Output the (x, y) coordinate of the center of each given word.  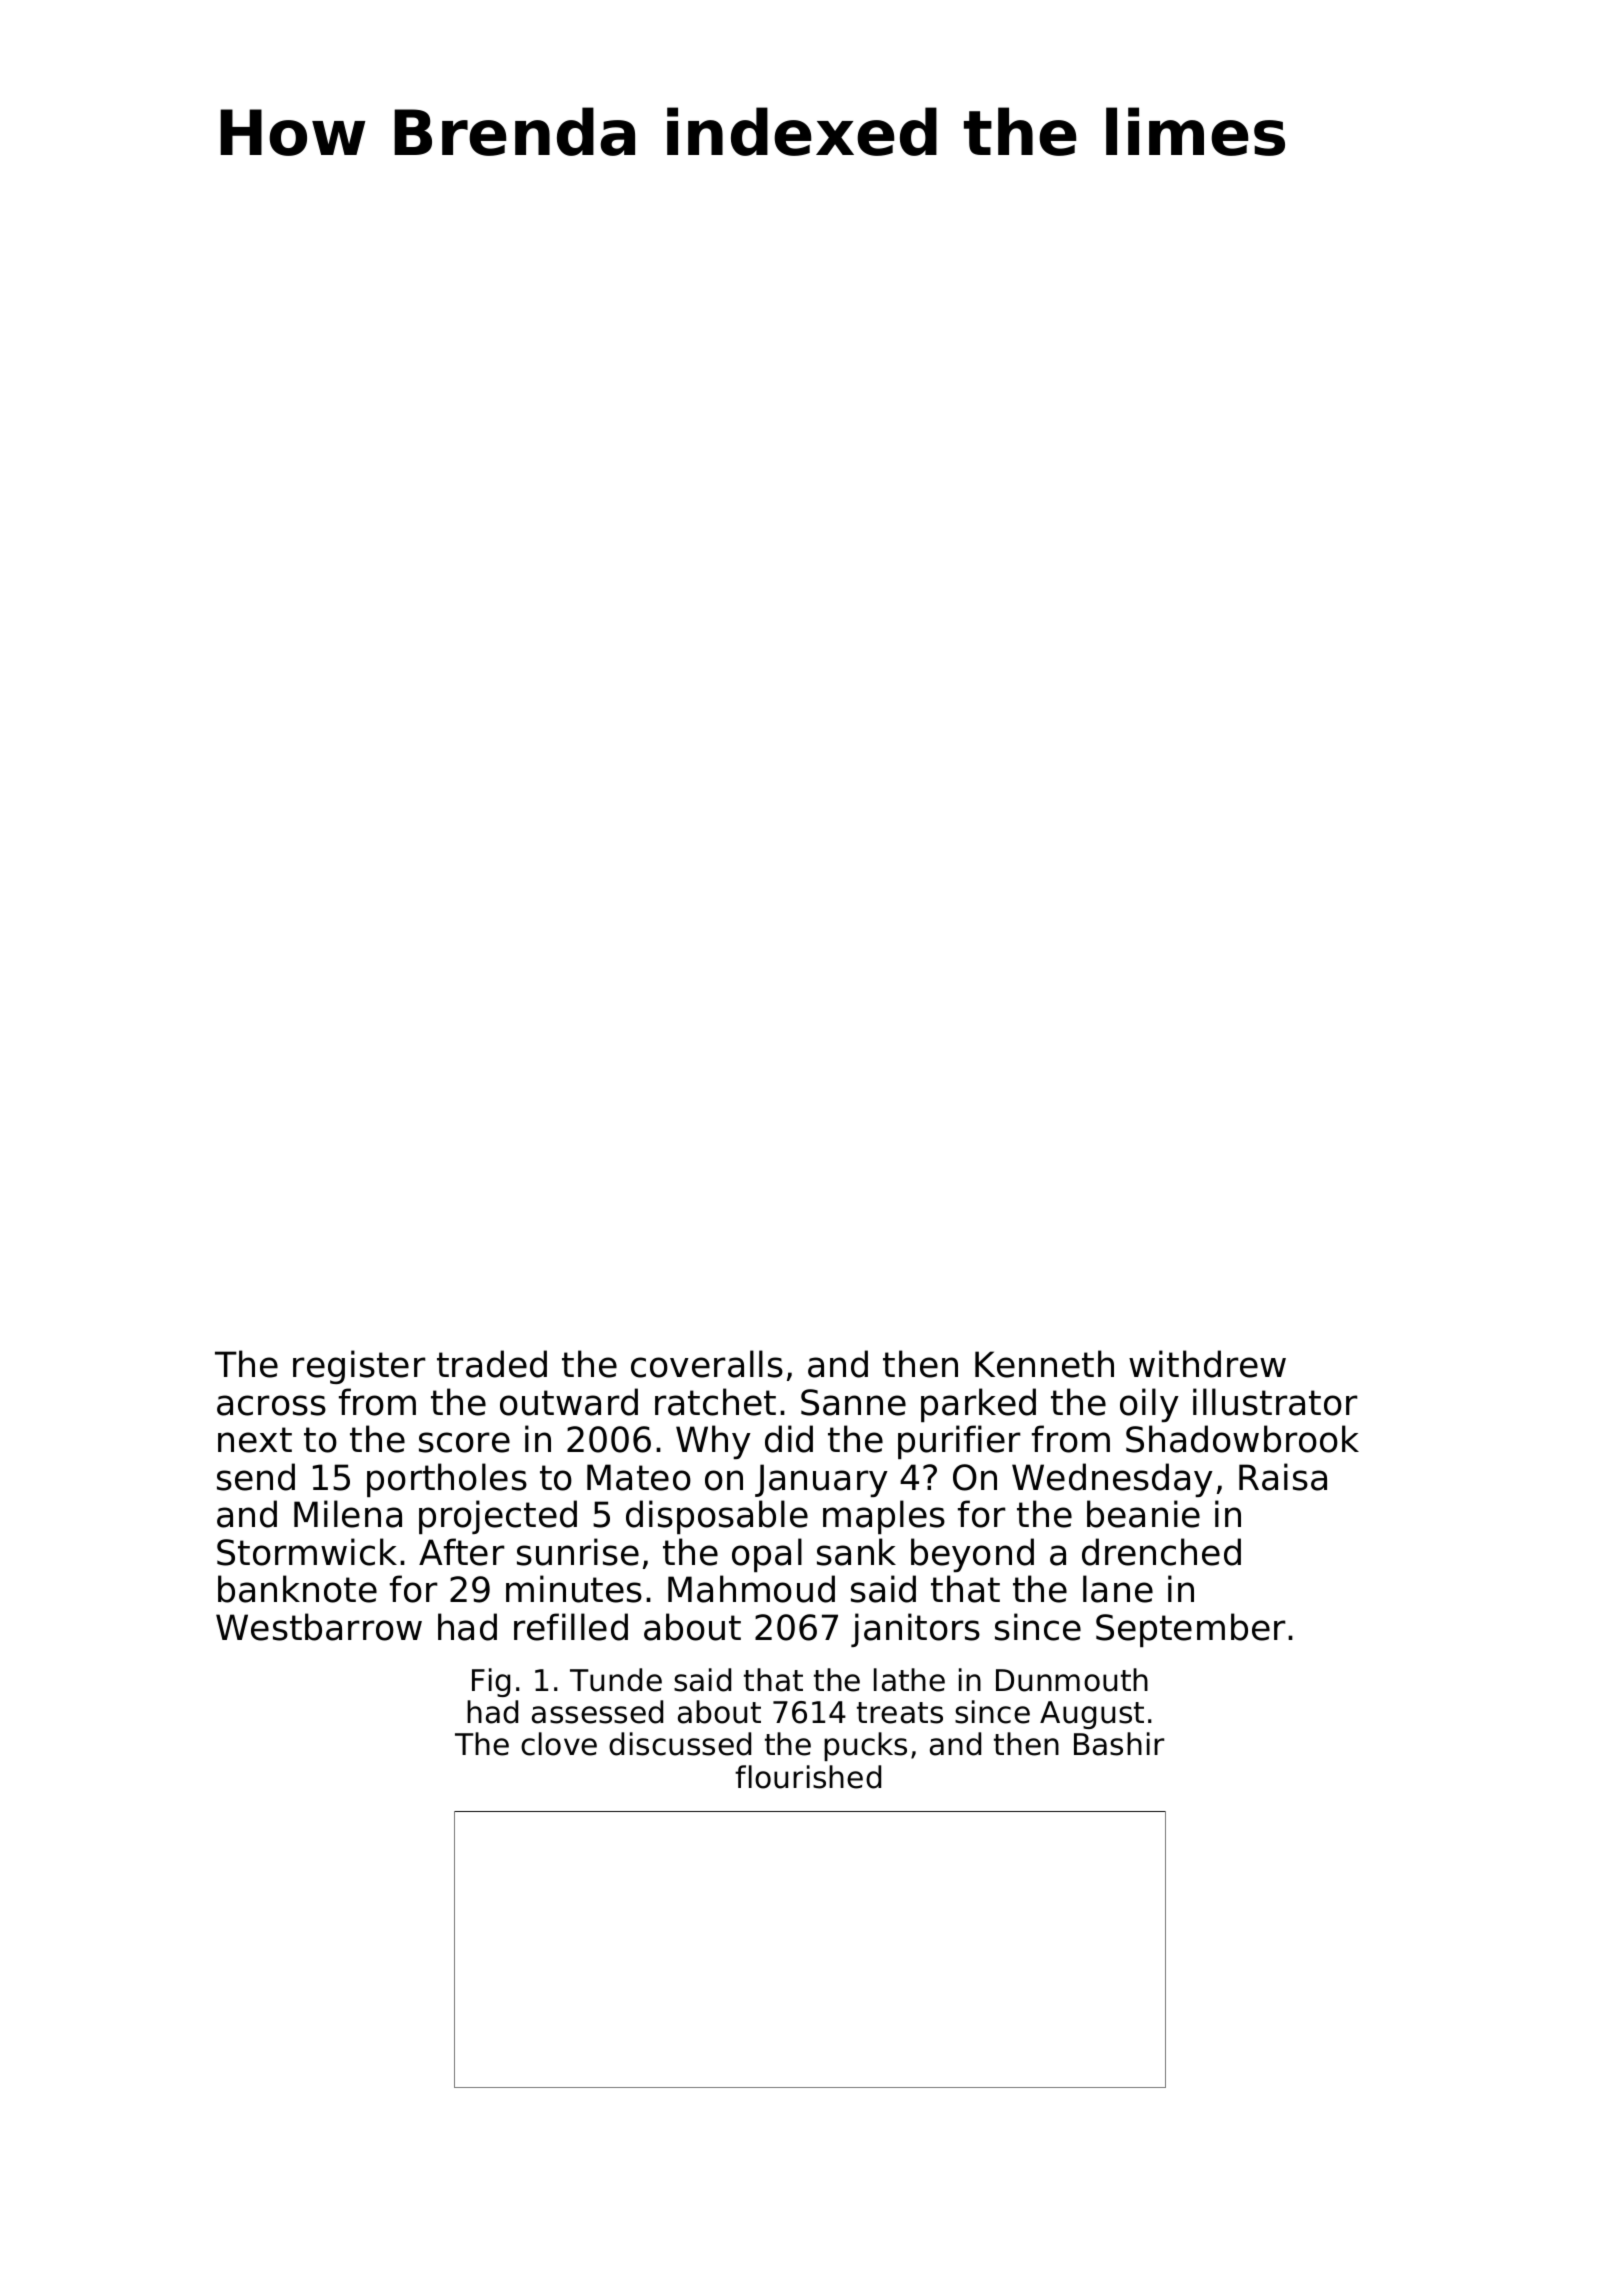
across (271, 1405)
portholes (447, 1480)
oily (1149, 1405)
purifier (959, 1442)
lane (1118, 1589)
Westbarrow (319, 1627)
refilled (571, 1627)
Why (713, 1442)
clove (559, 1744)
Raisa (1283, 1477)
